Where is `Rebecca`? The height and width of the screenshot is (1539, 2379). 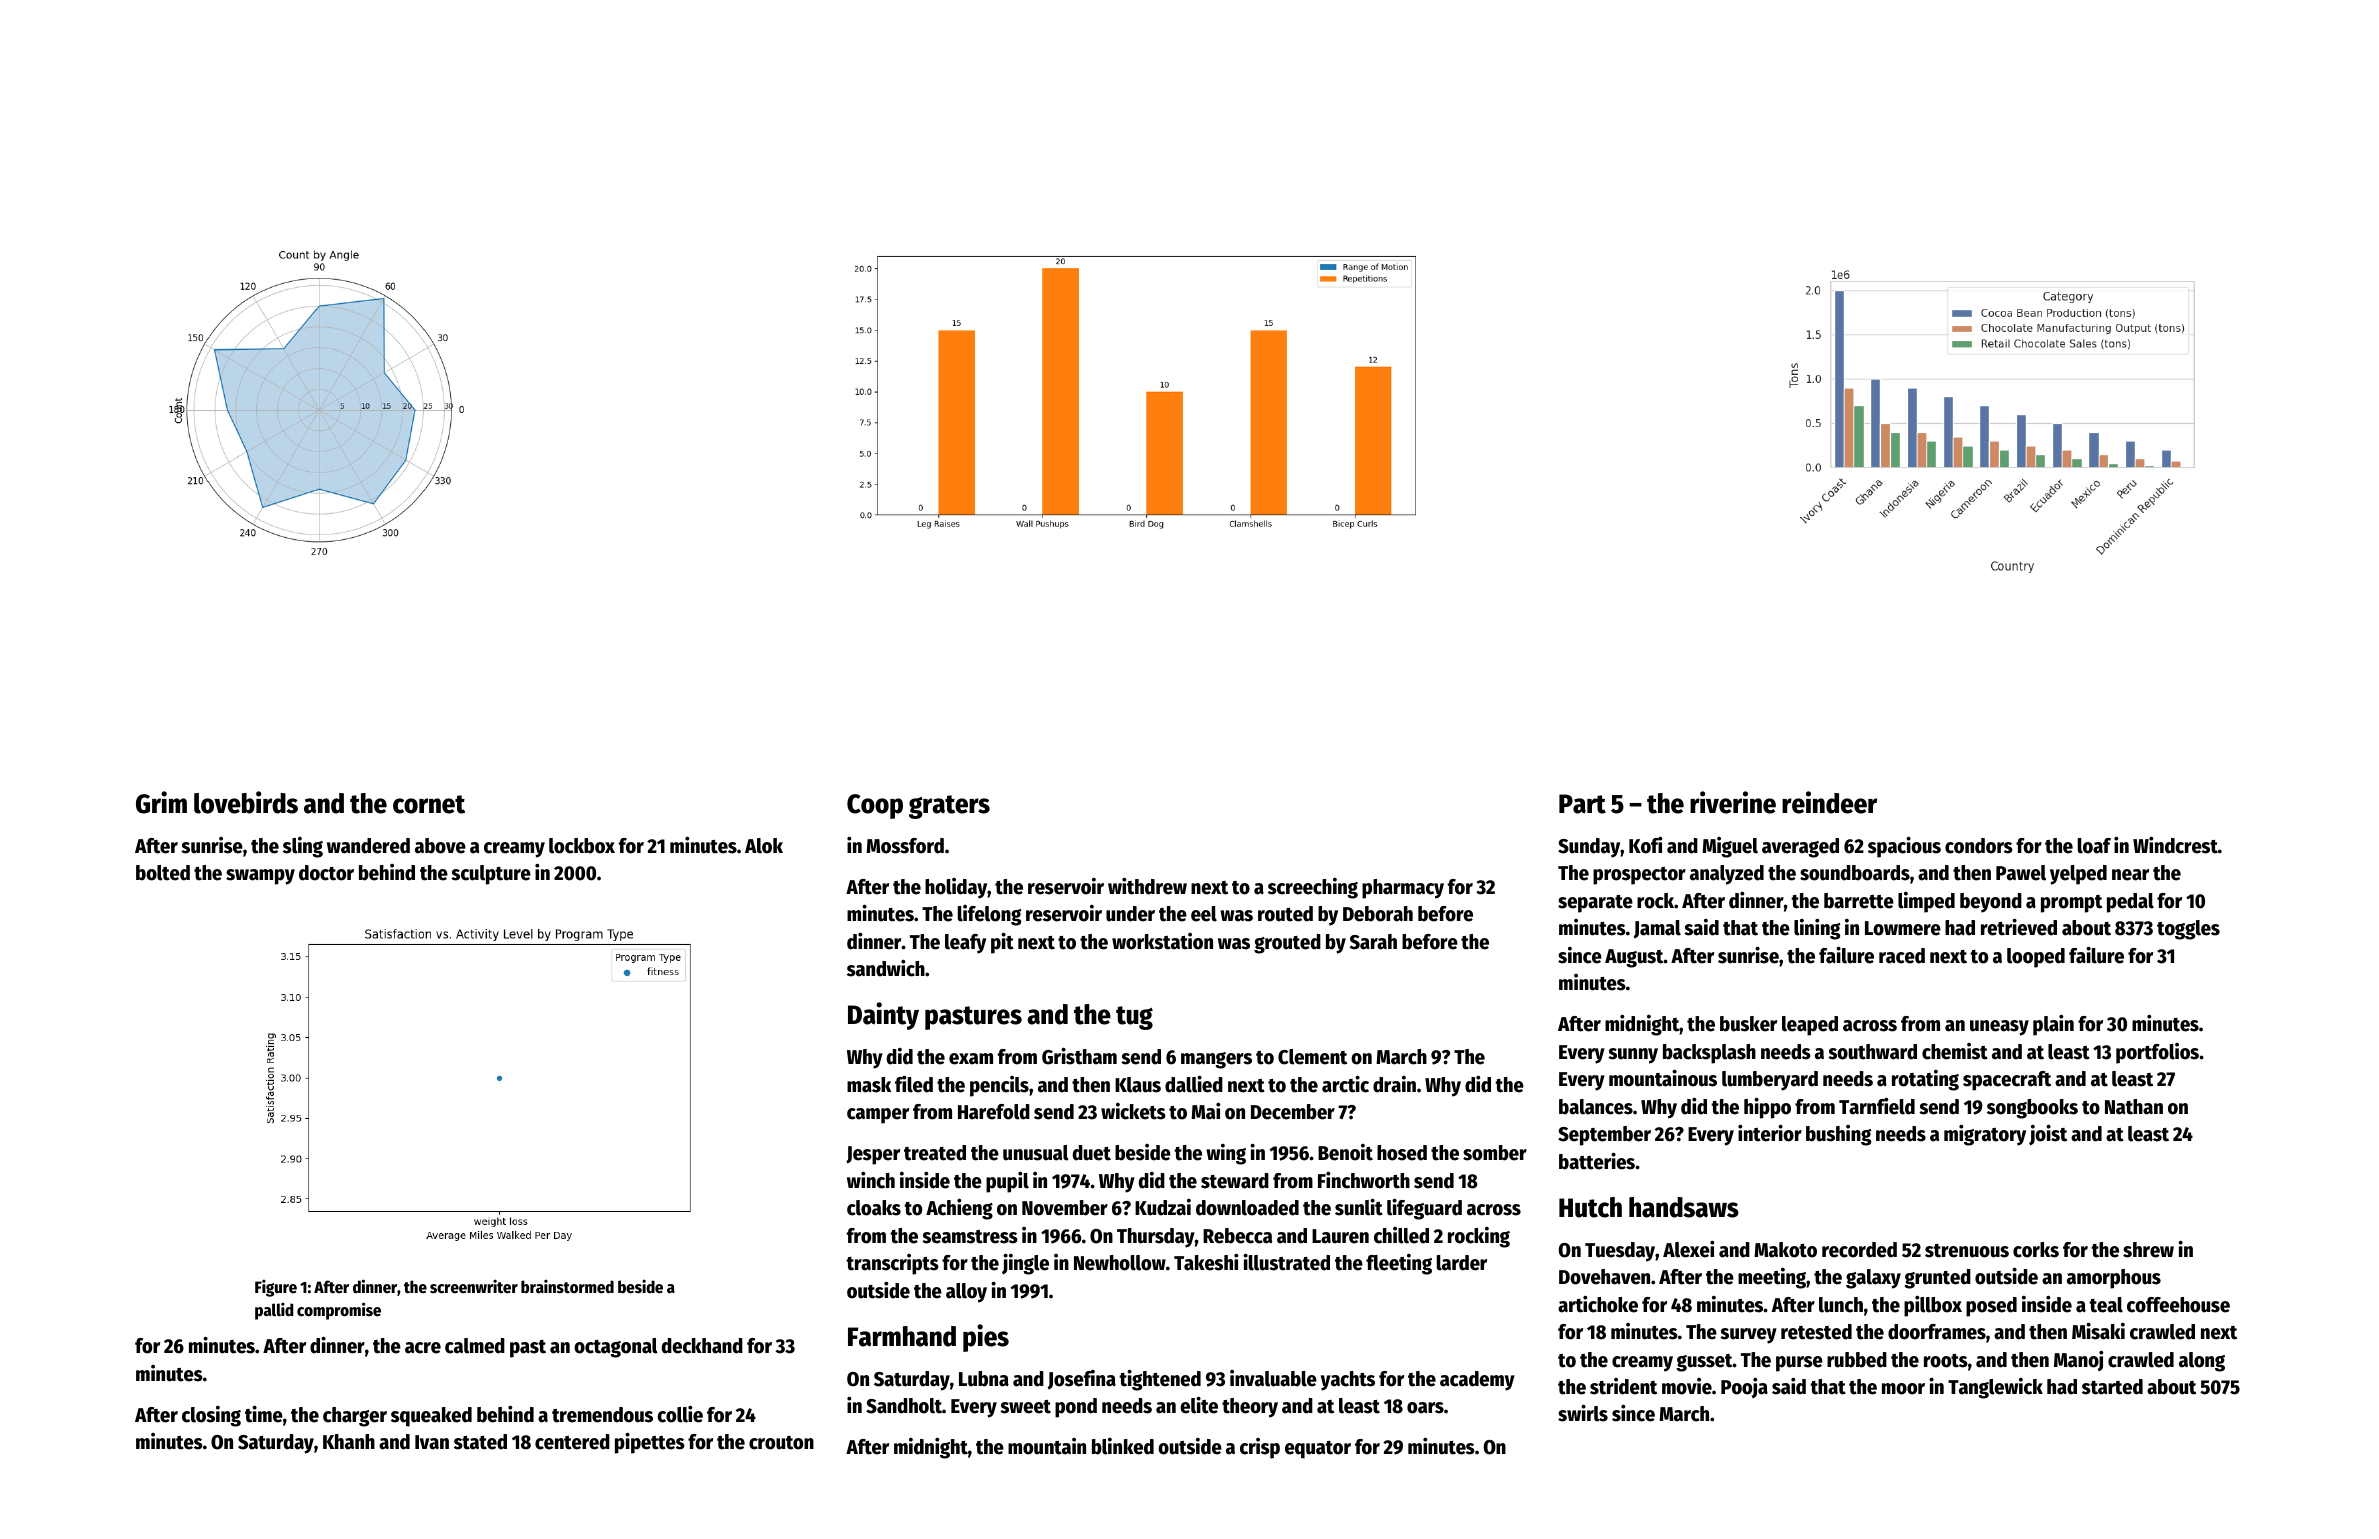
Rebecca is located at coordinates (1237, 1236).
